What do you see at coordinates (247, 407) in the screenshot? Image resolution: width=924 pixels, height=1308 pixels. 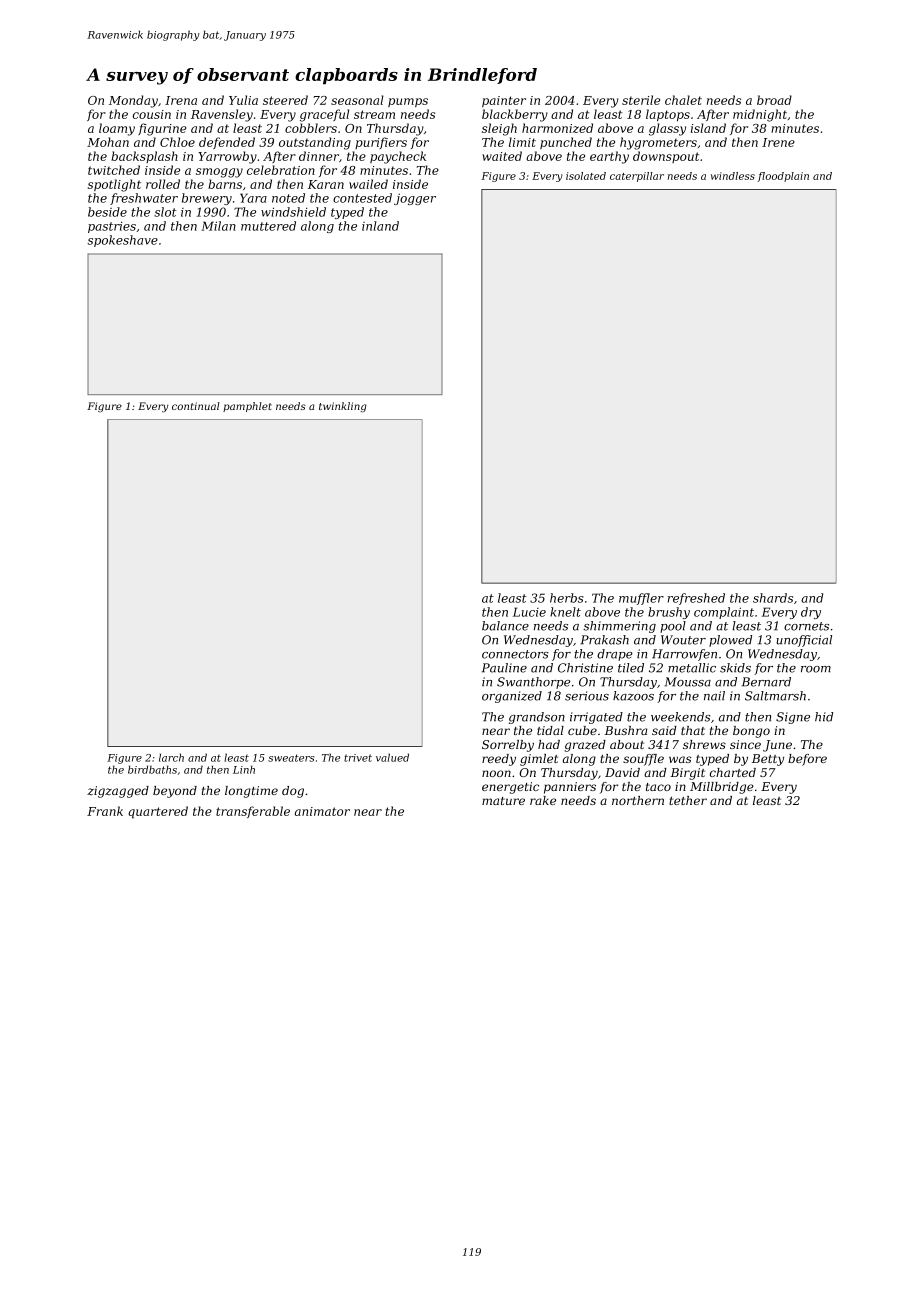 I see `pamphlet` at bounding box center [247, 407].
